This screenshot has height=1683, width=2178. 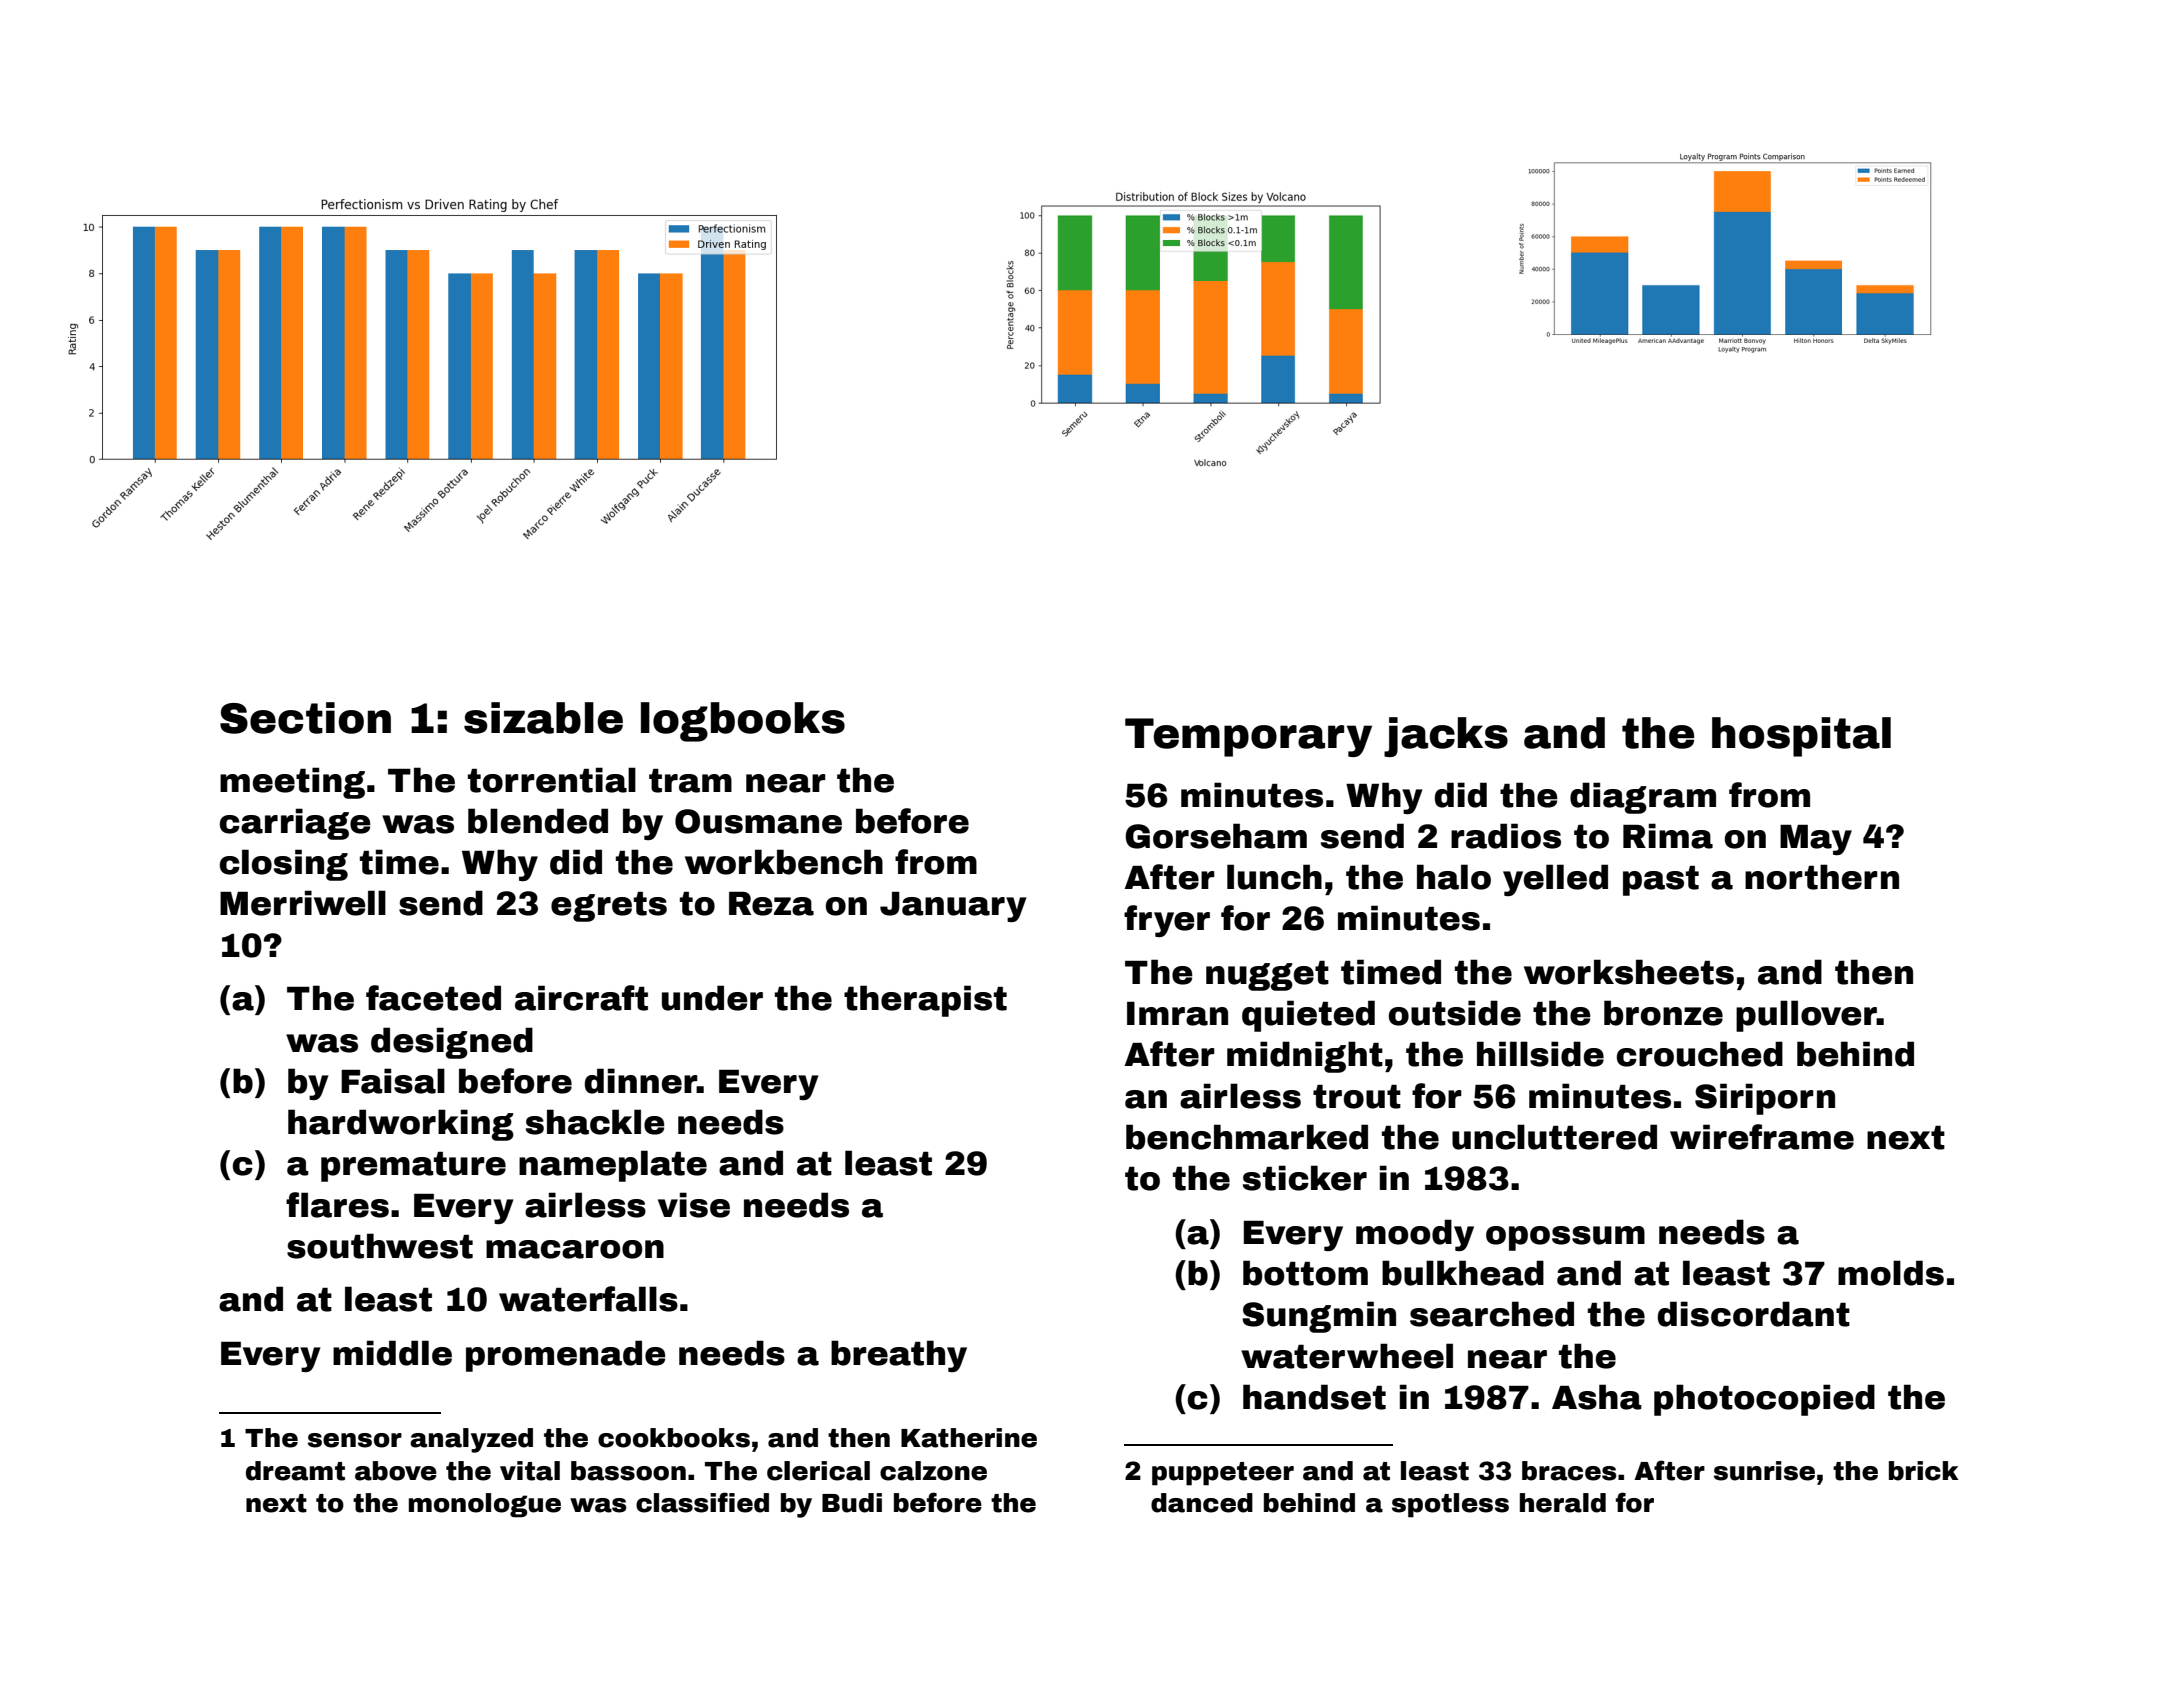 I want to click on crouched, so click(x=1700, y=1054).
